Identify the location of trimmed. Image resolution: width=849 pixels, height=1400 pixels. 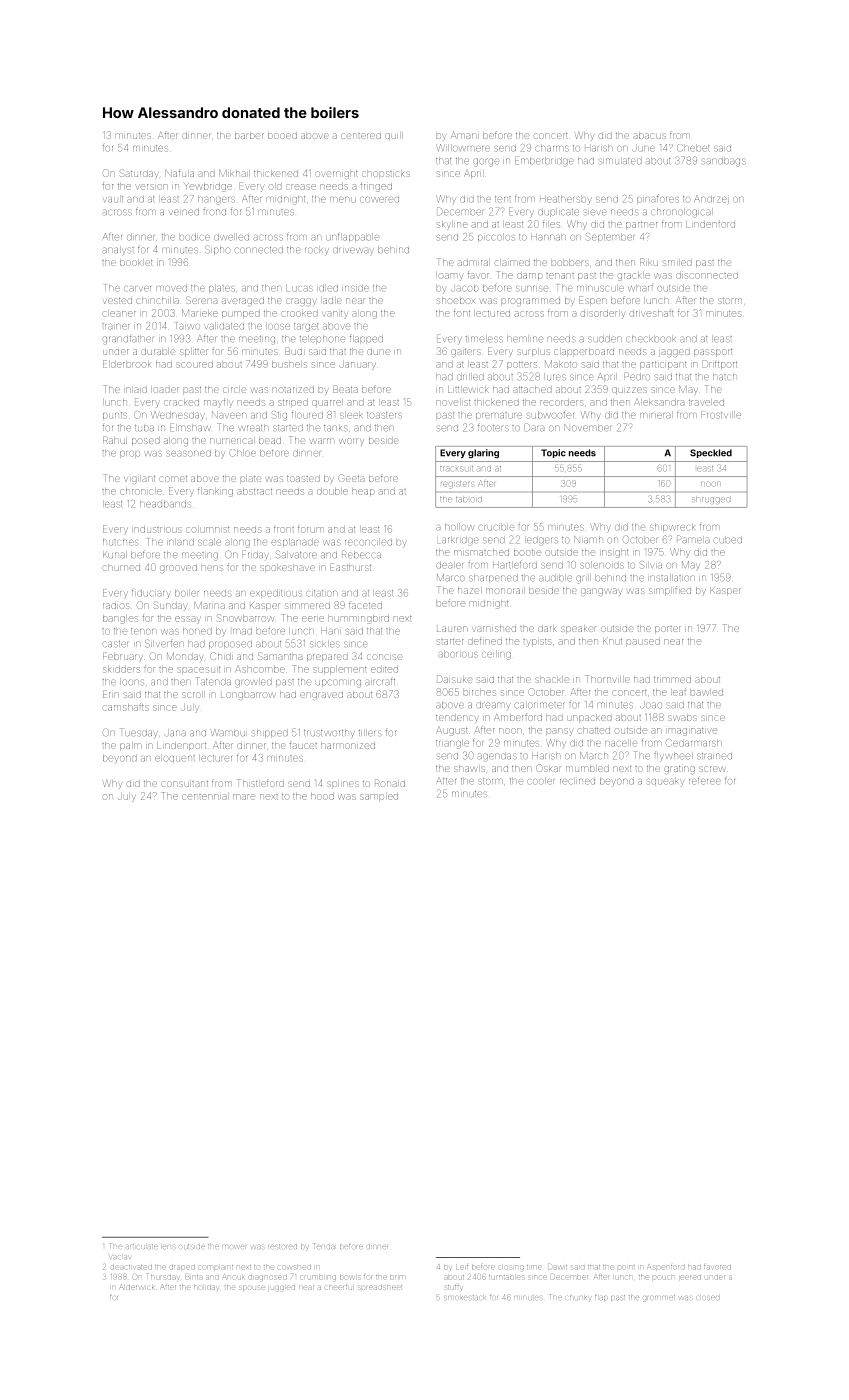
(672, 680).
